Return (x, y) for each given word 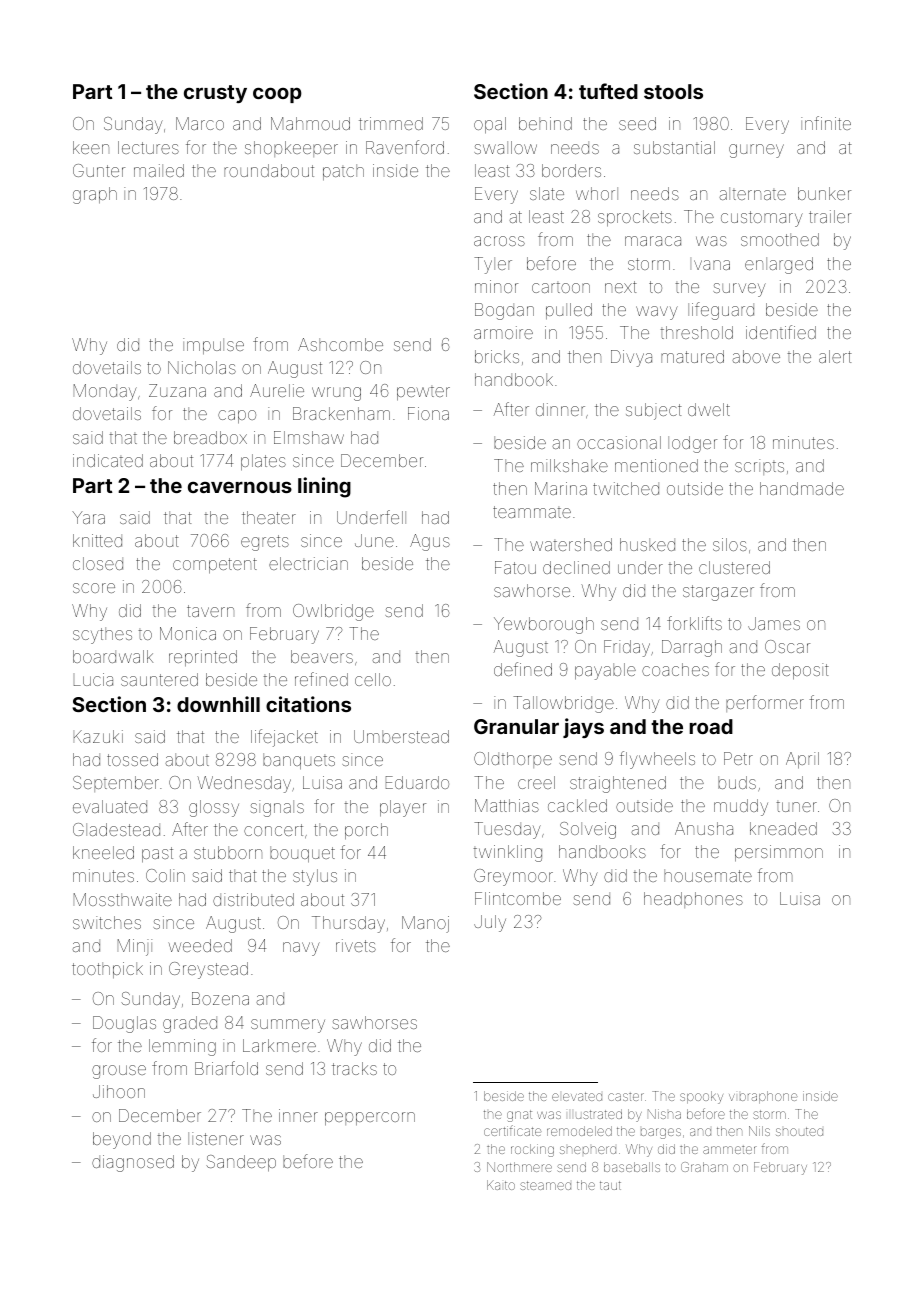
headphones (693, 900)
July (490, 923)
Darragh (692, 648)
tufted (608, 91)
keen (91, 147)
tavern (210, 611)
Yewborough (544, 625)
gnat (519, 1116)
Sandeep (241, 1163)
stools (673, 91)
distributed (253, 899)
